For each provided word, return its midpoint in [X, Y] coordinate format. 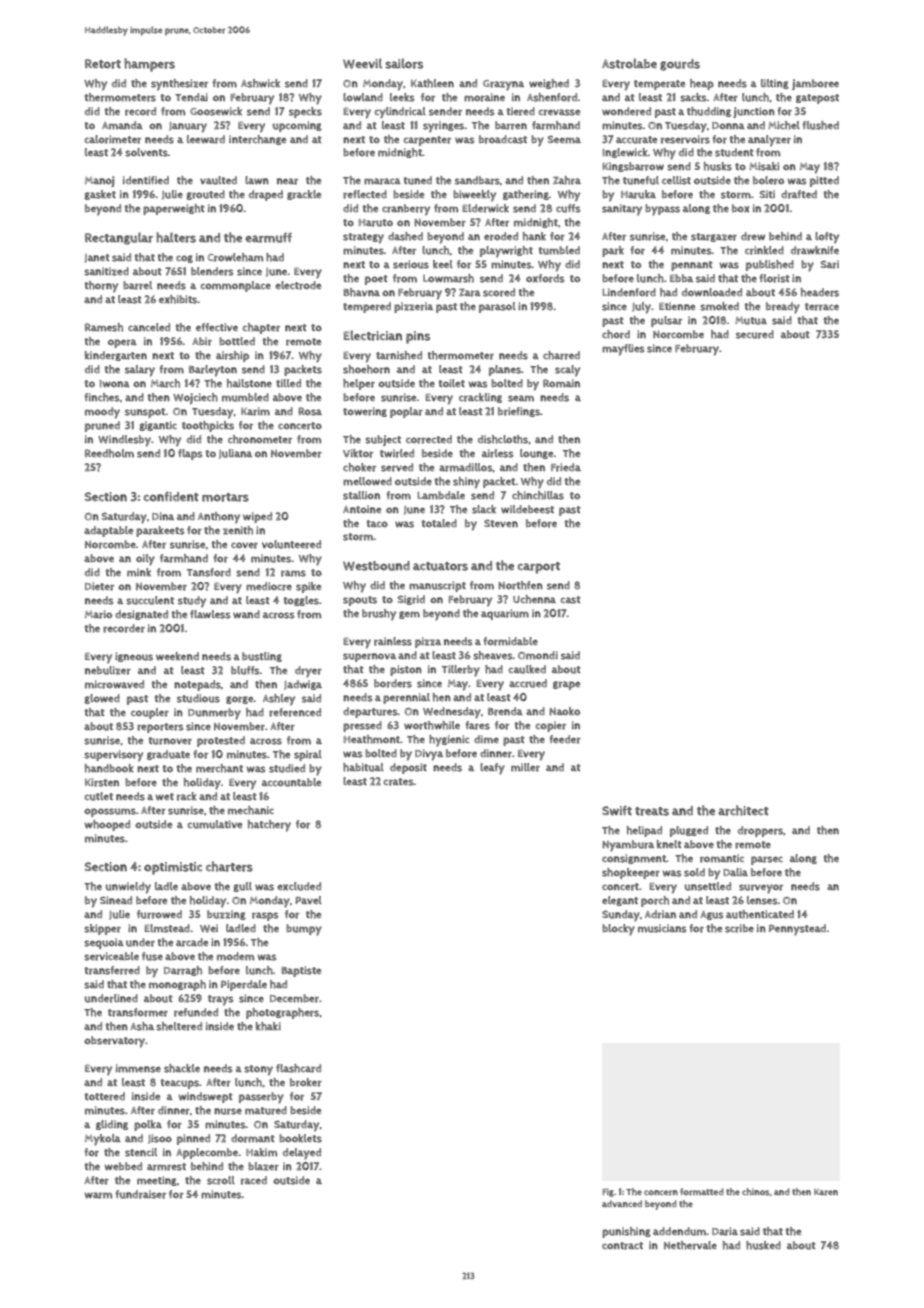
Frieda [566, 467]
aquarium [505, 614]
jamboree [815, 84]
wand [246, 614]
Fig [608, 1192]
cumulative [214, 824]
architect [743, 810]
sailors [404, 63]
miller [525, 767]
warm [98, 1195]
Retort [103, 64]
